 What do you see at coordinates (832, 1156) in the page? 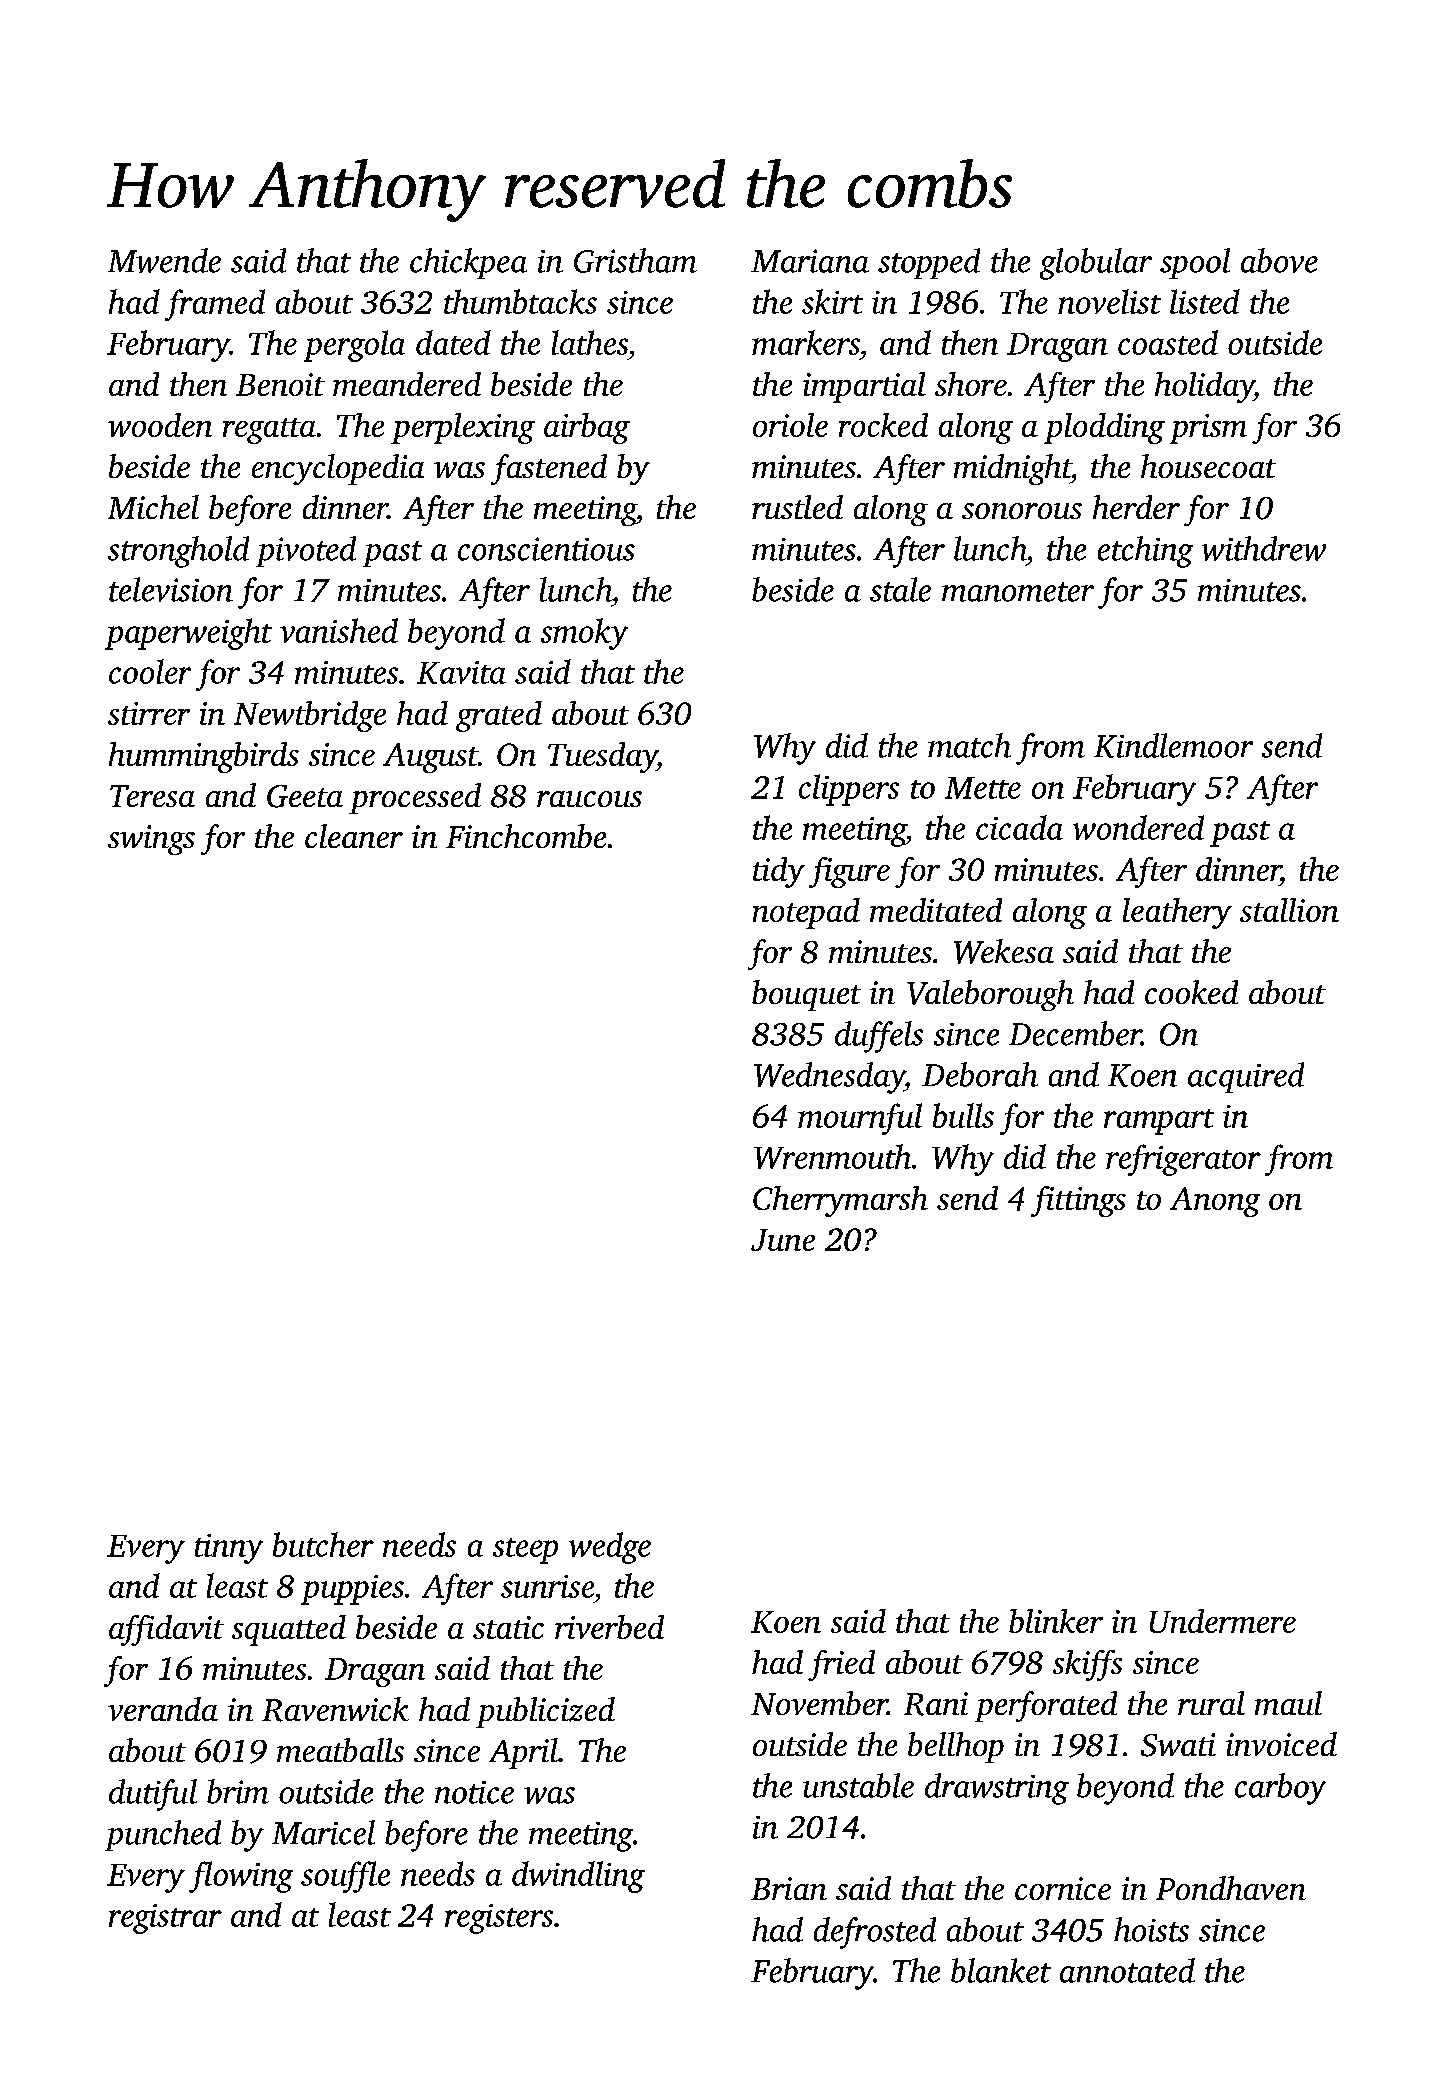
I see `Wrenmouth` at bounding box center [832, 1156].
